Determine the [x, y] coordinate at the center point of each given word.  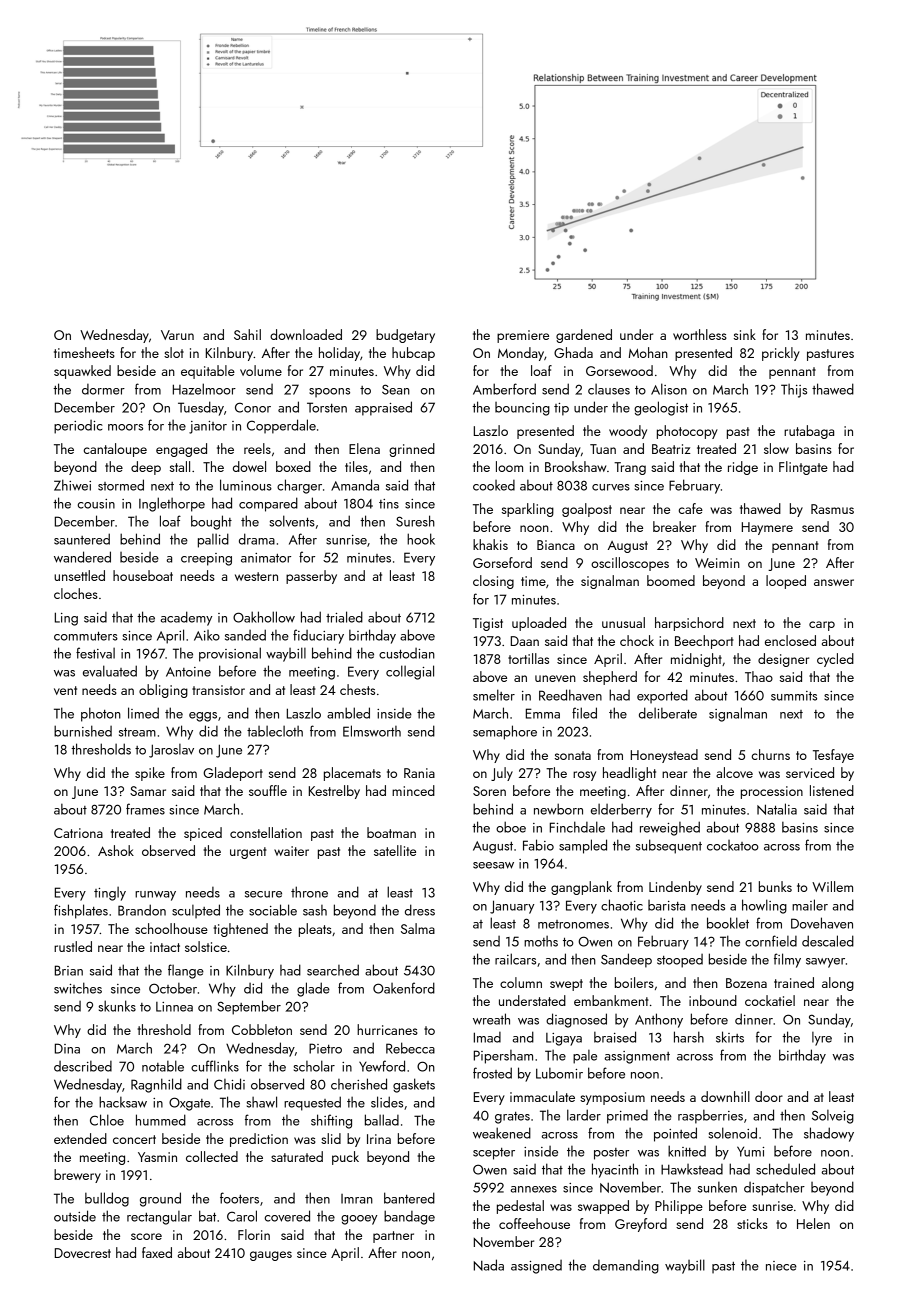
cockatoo [733, 845]
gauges [271, 1256]
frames [145, 809]
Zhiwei [72, 485]
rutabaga [809, 432]
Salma [418, 928]
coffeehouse [534, 1223]
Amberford [504, 389]
